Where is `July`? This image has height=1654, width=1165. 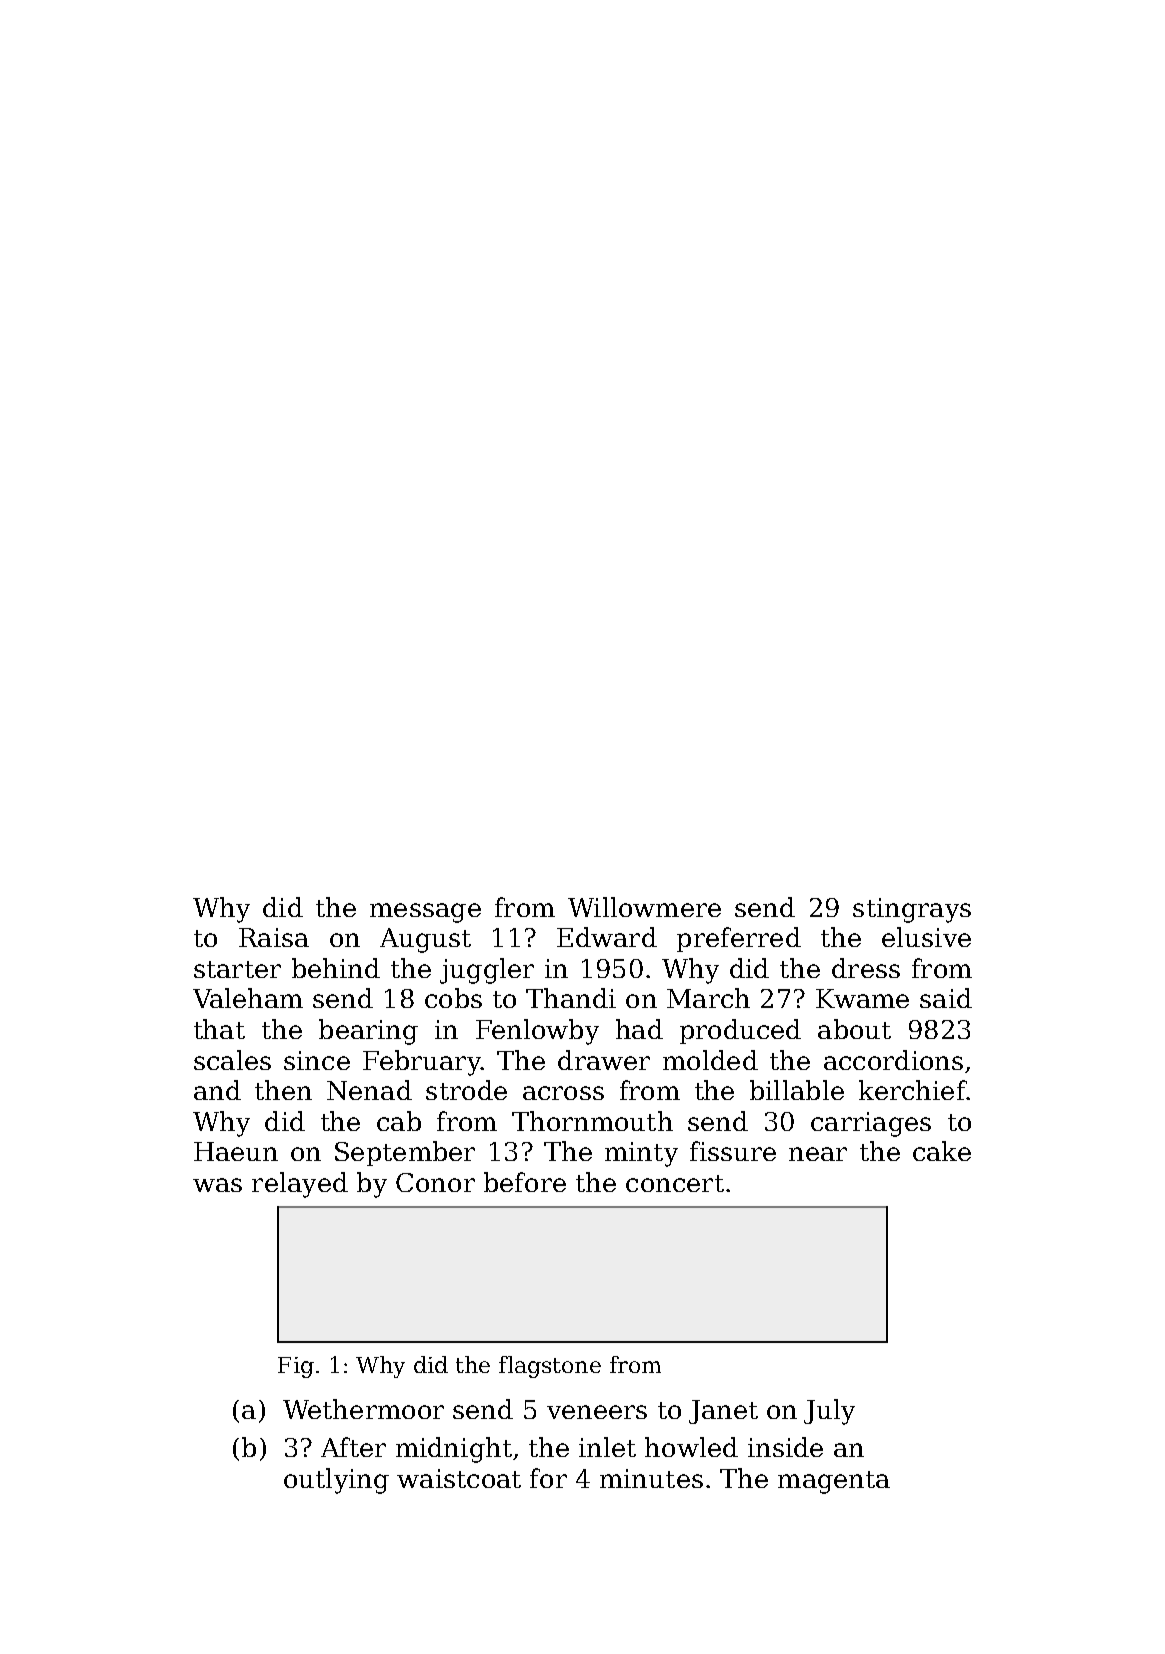
July is located at coordinates (829, 1412).
